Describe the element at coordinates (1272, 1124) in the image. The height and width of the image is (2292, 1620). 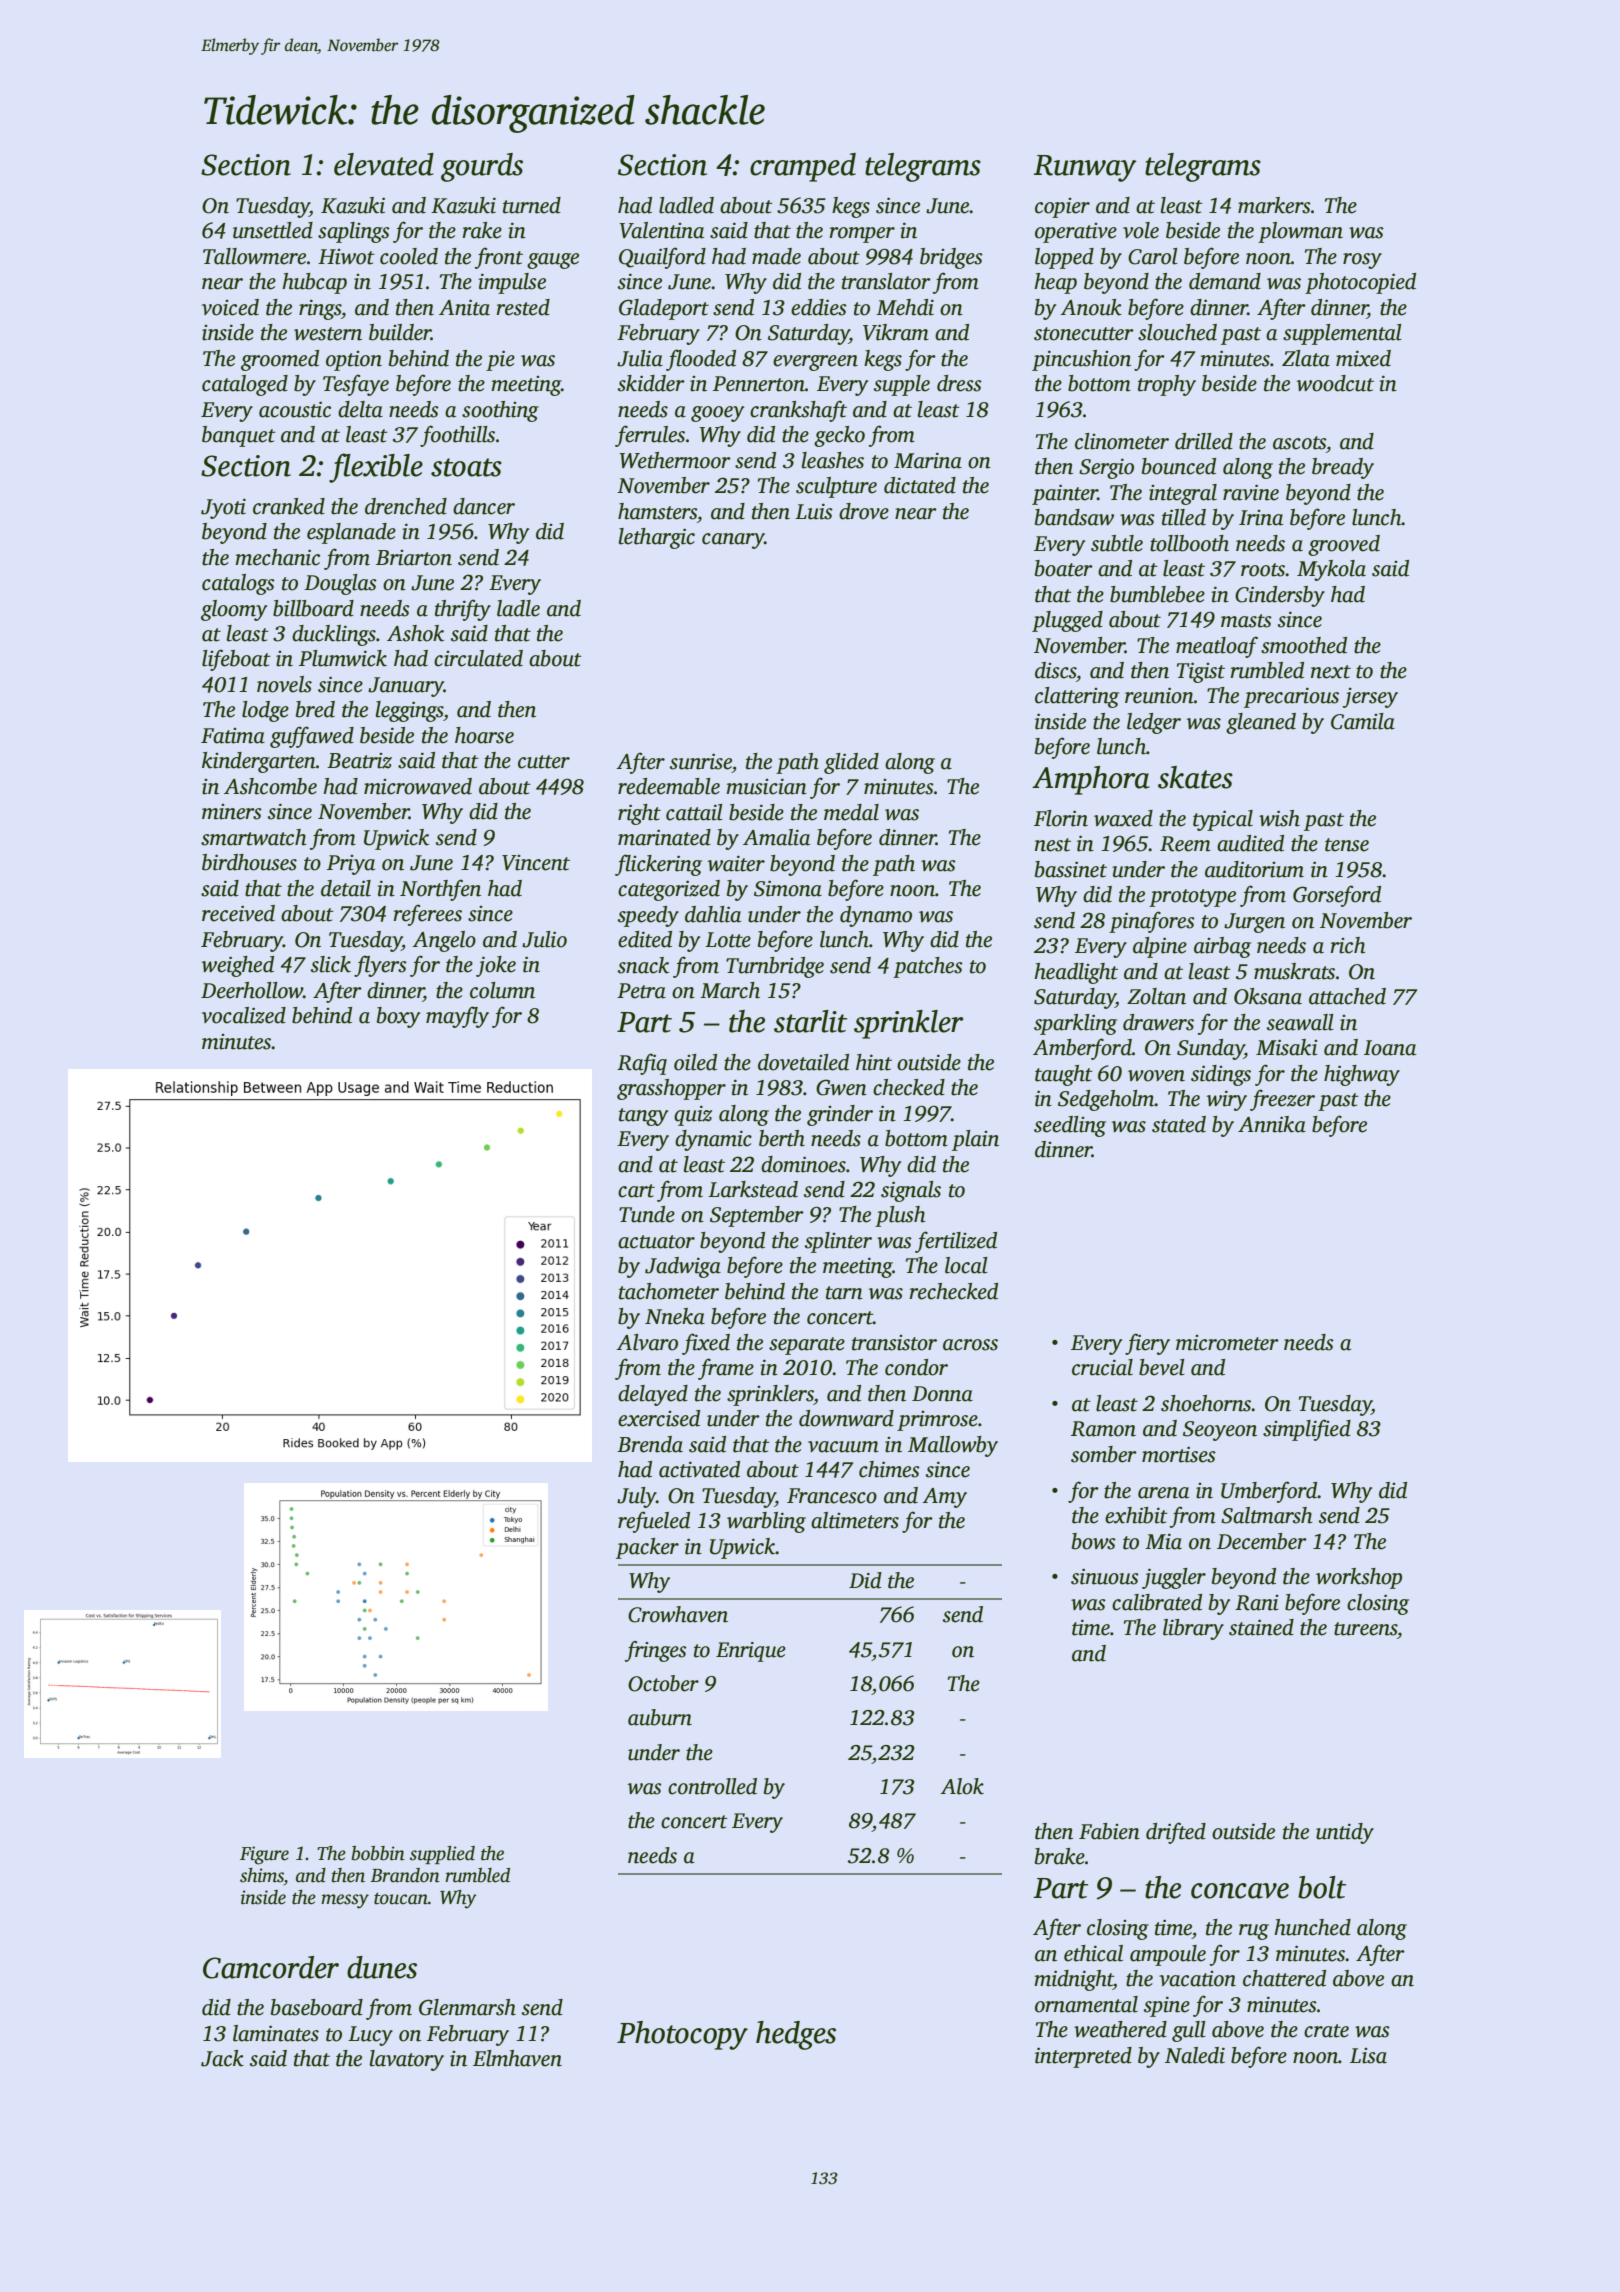
I see `Annika` at that location.
